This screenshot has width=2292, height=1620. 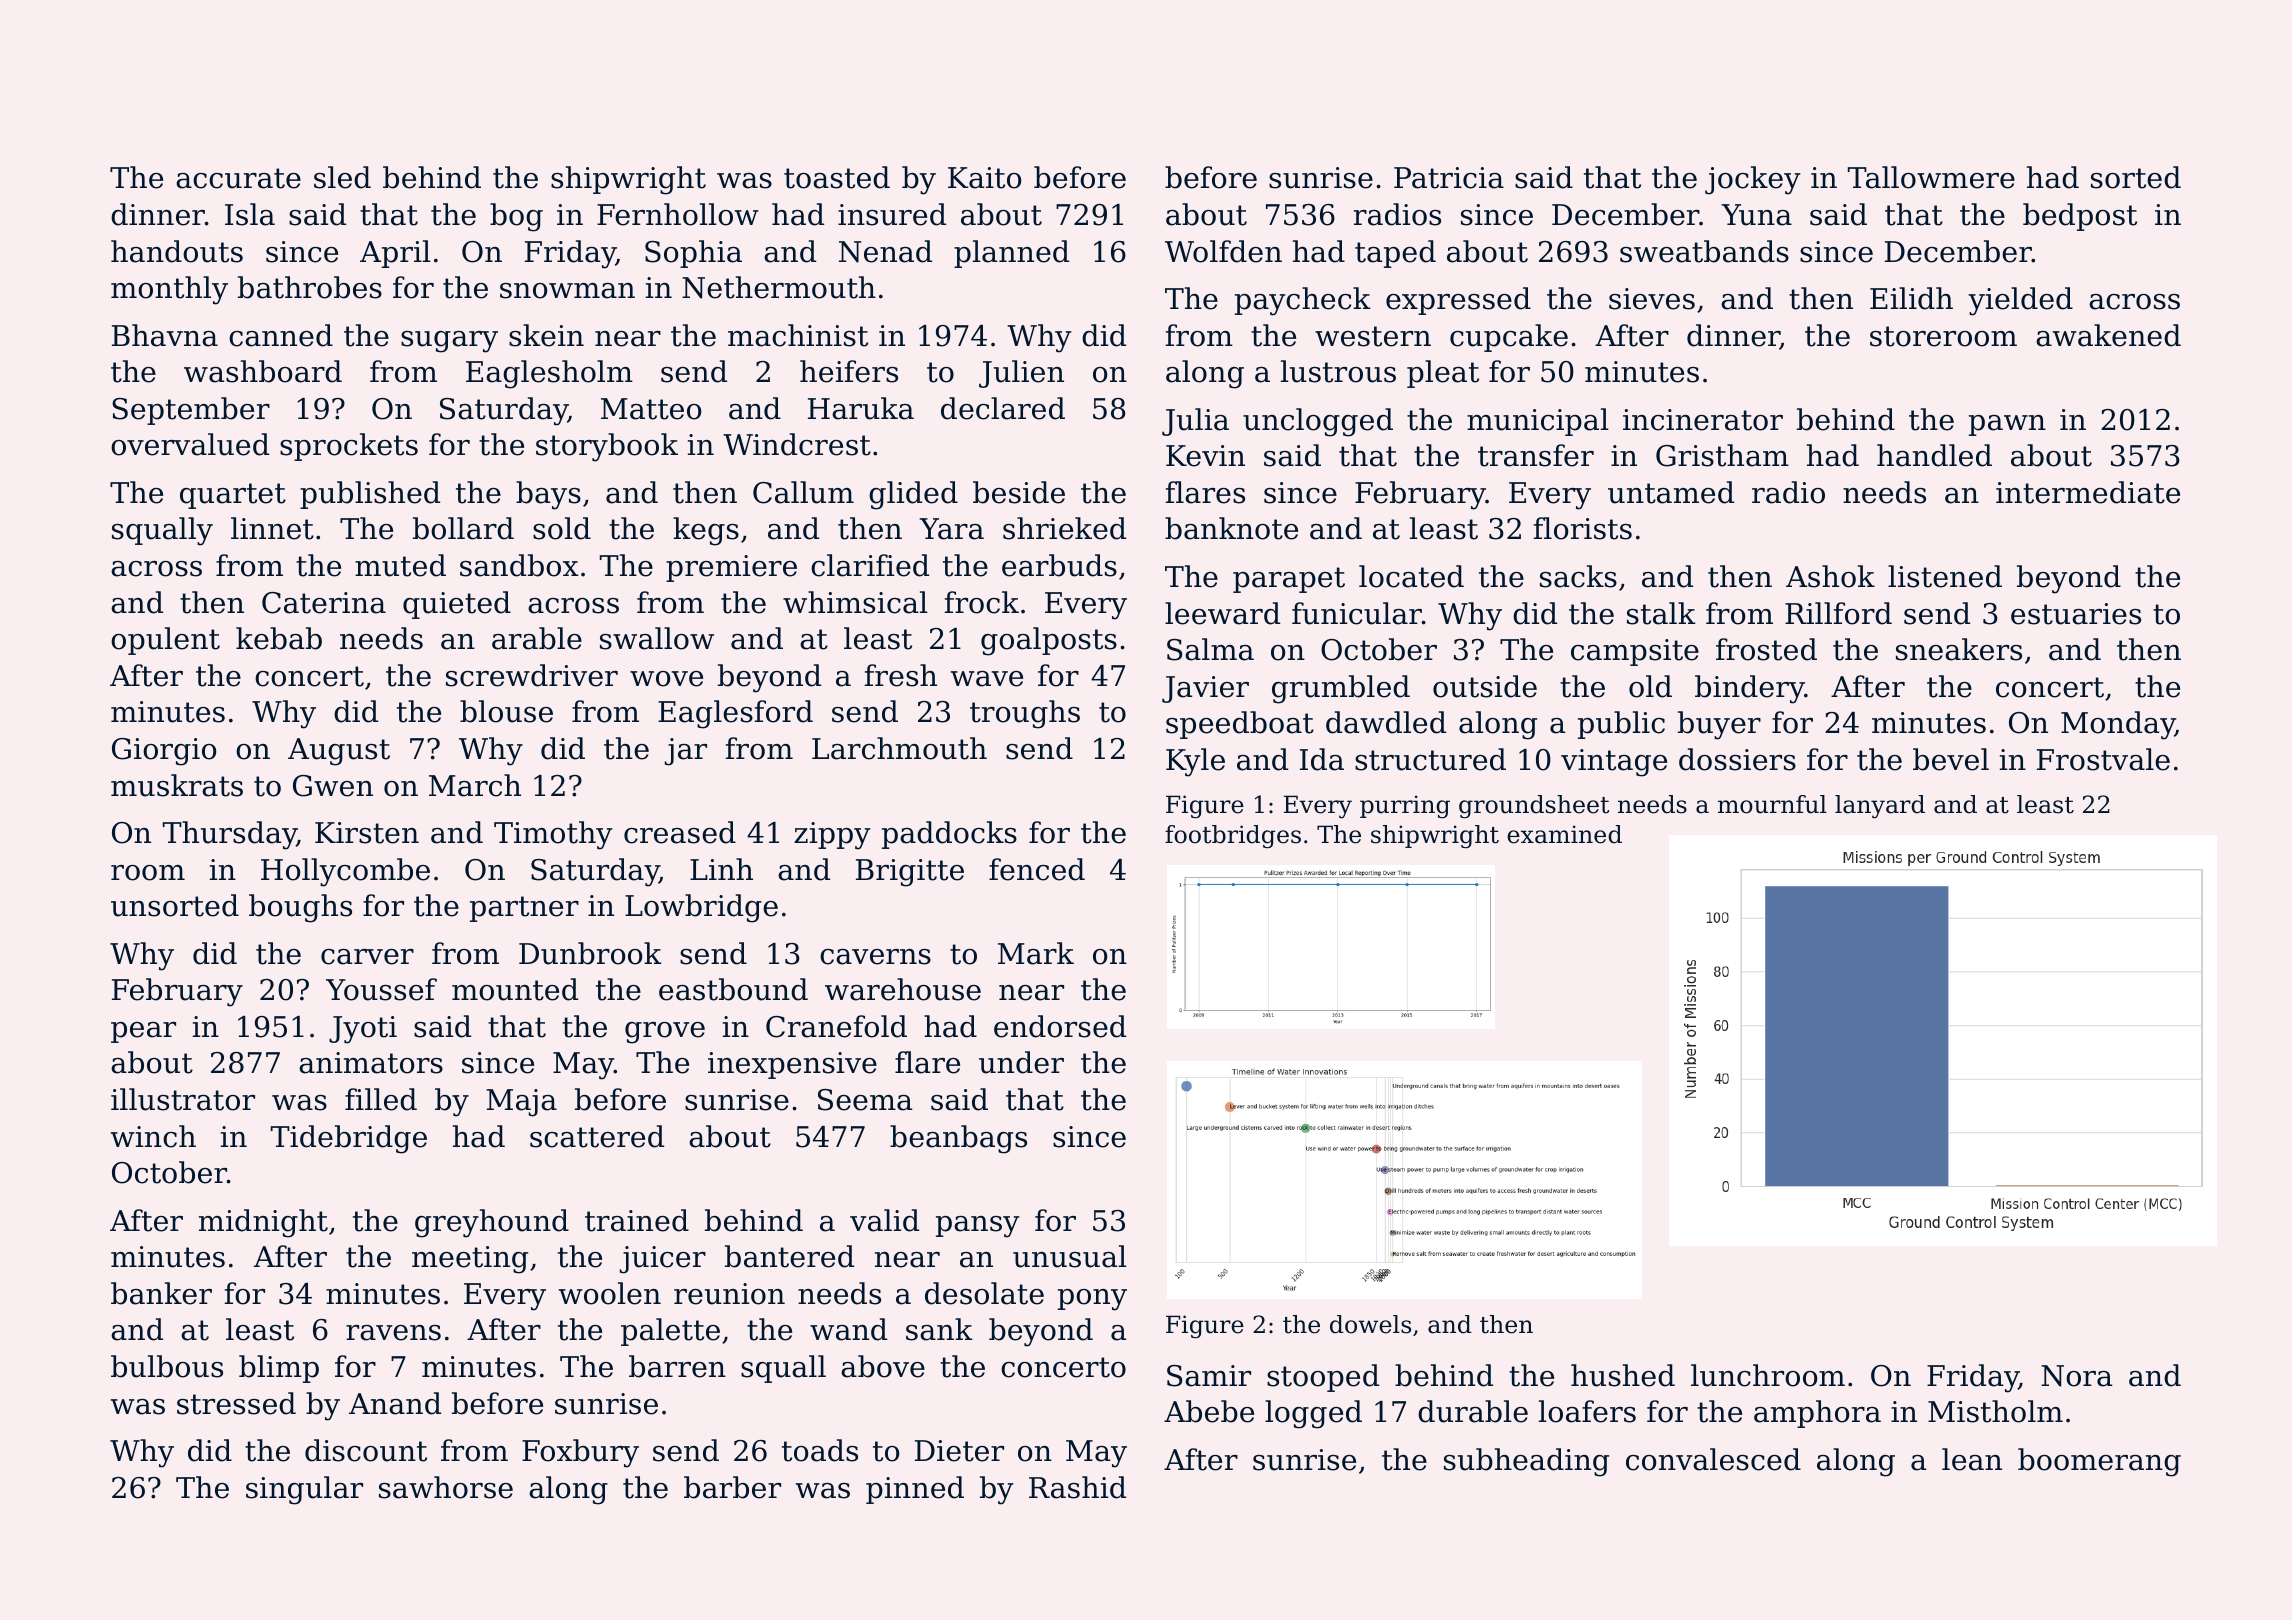 What do you see at coordinates (449, 342) in the screenshot?
I see `sugary` at bounding box center [449, 342].
